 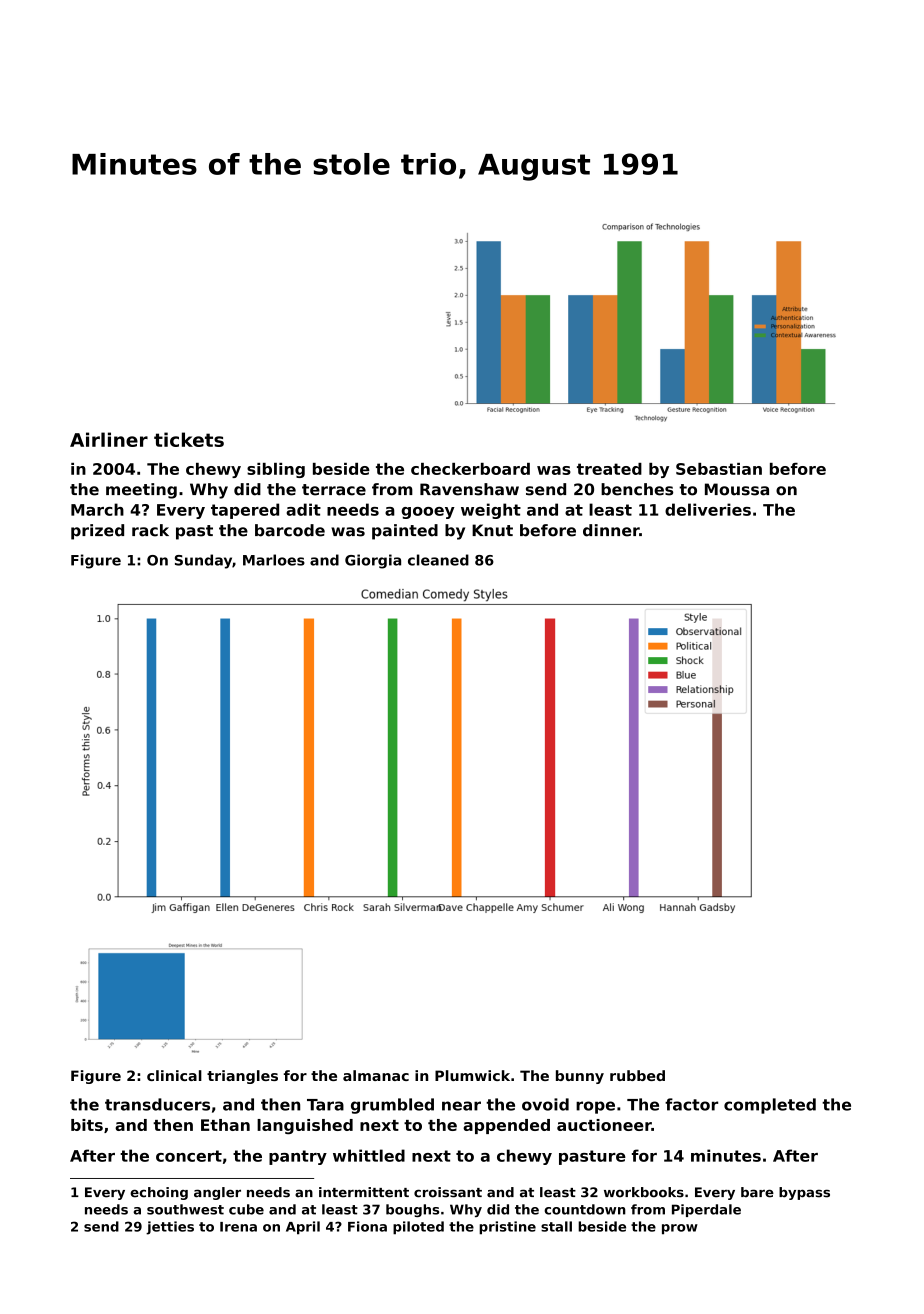 What do you see at coordinates (719, 469) in the screenshot?
I see `Sebastian` at bounding box center [719, 469].
